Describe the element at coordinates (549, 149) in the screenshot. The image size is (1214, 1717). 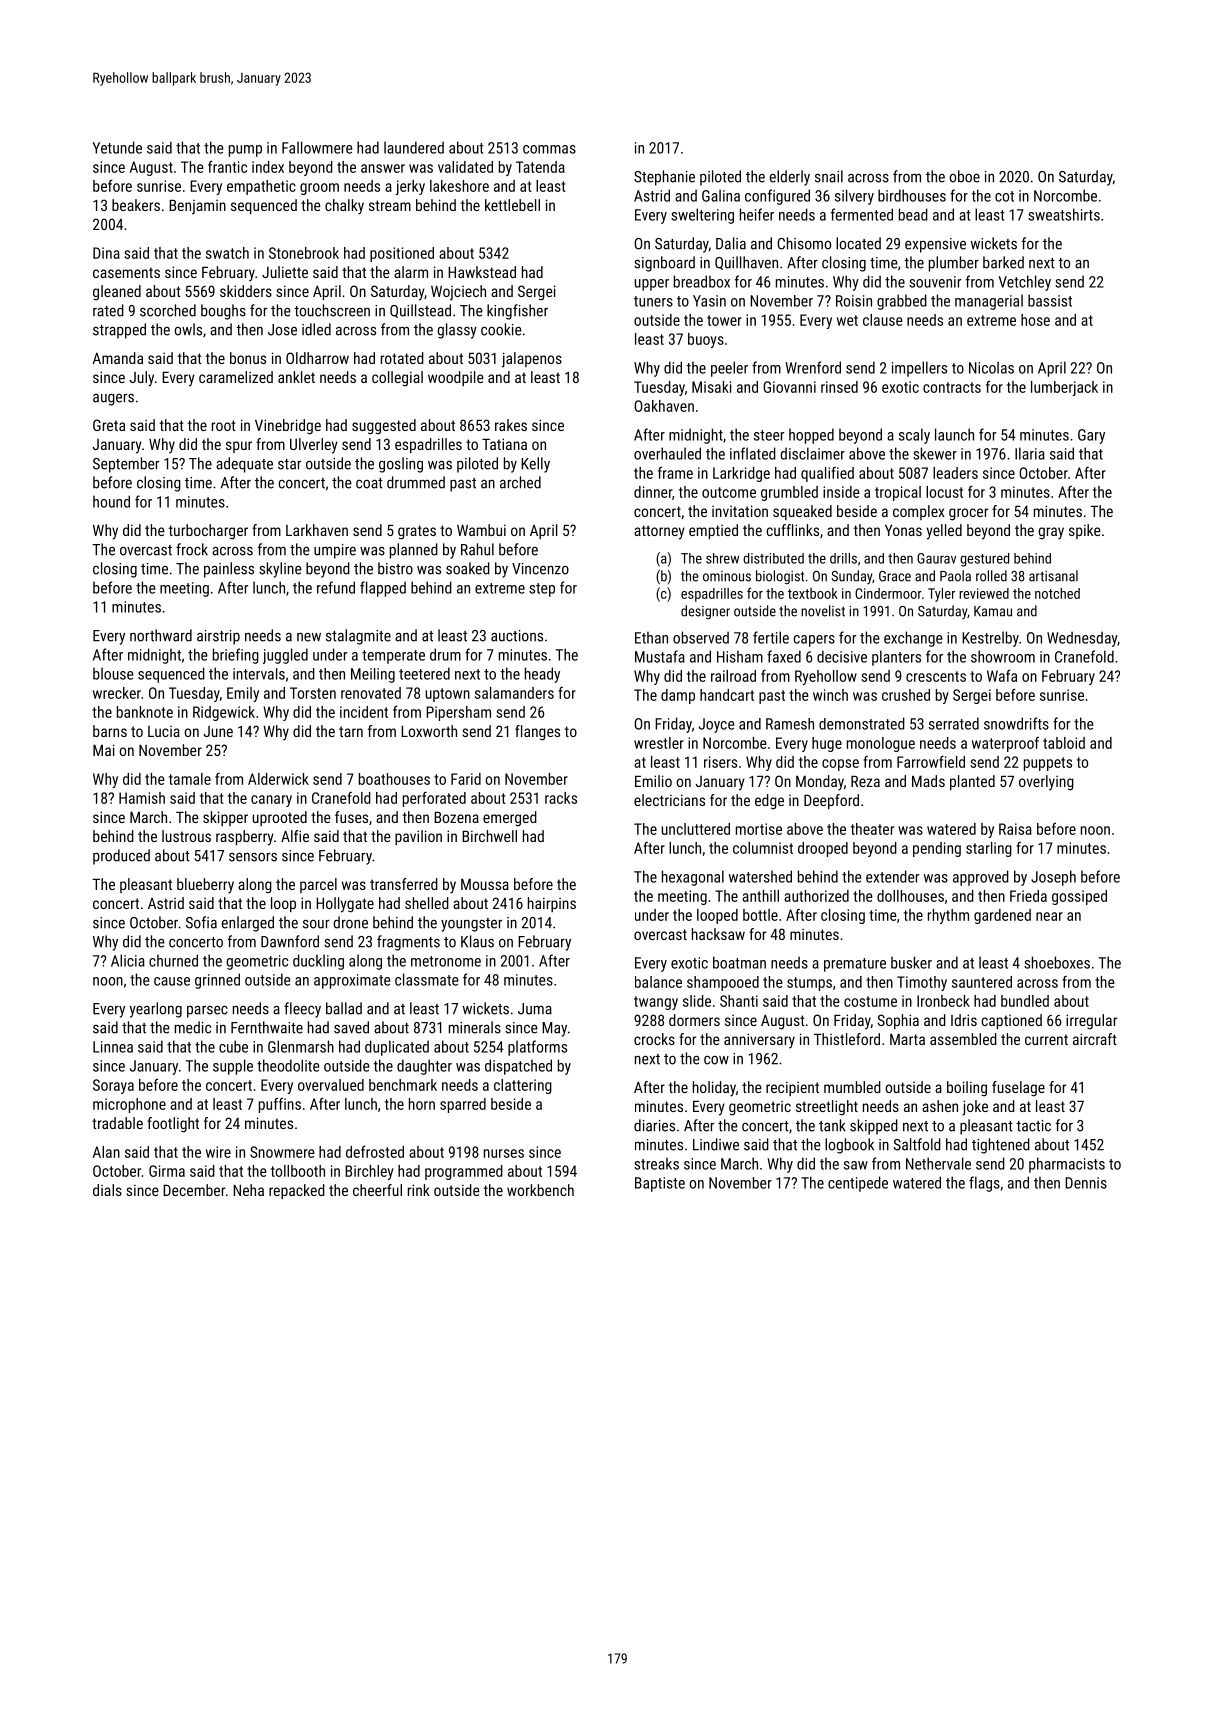
I see `commas` at that location.
